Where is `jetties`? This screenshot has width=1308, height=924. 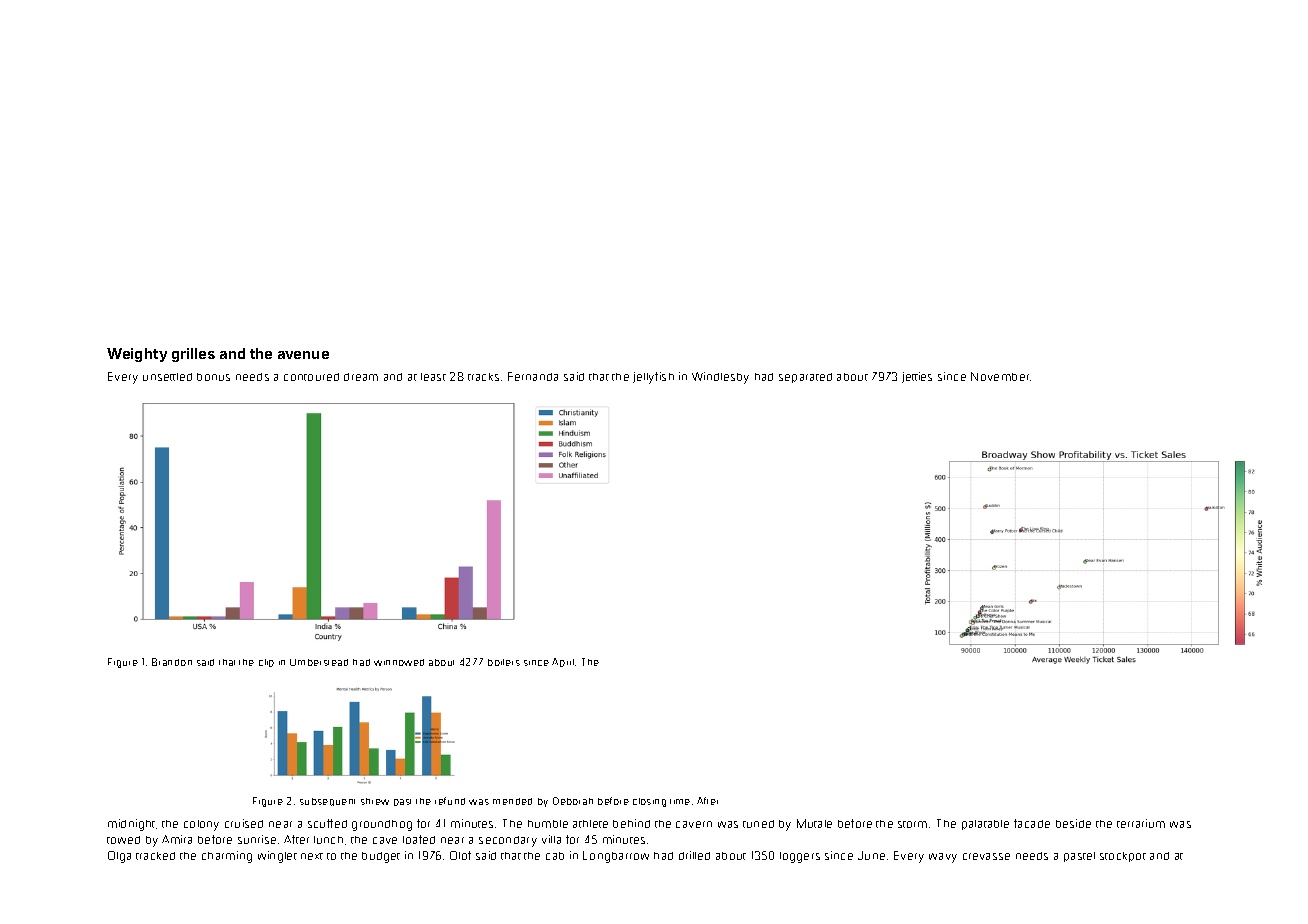 jetties is located at coordinates (917, 377).
